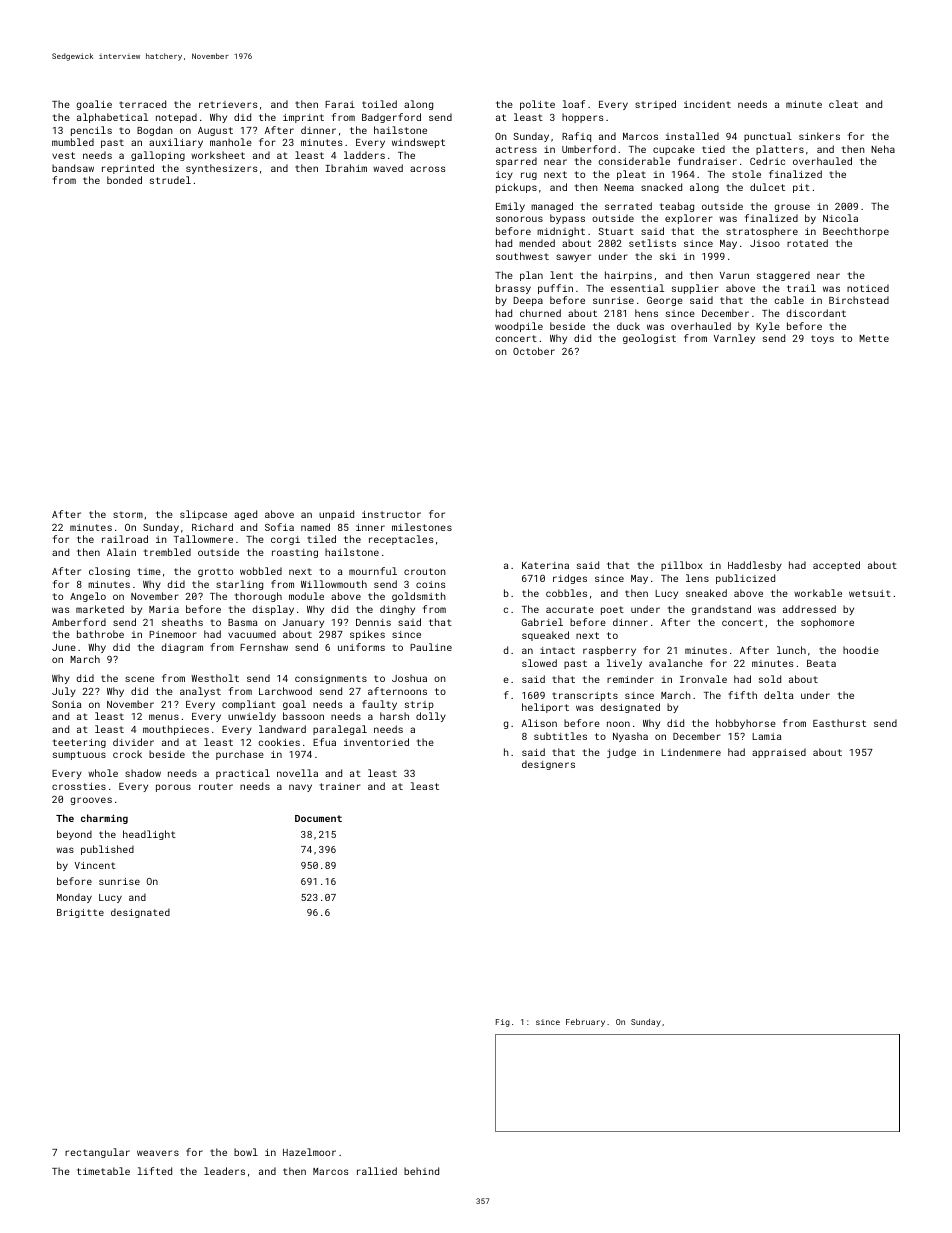 The height and width of the screenshot is (1233, 952). Describe the element at coordinates (534, 351) in the screenshot. I see `October` at that location.
